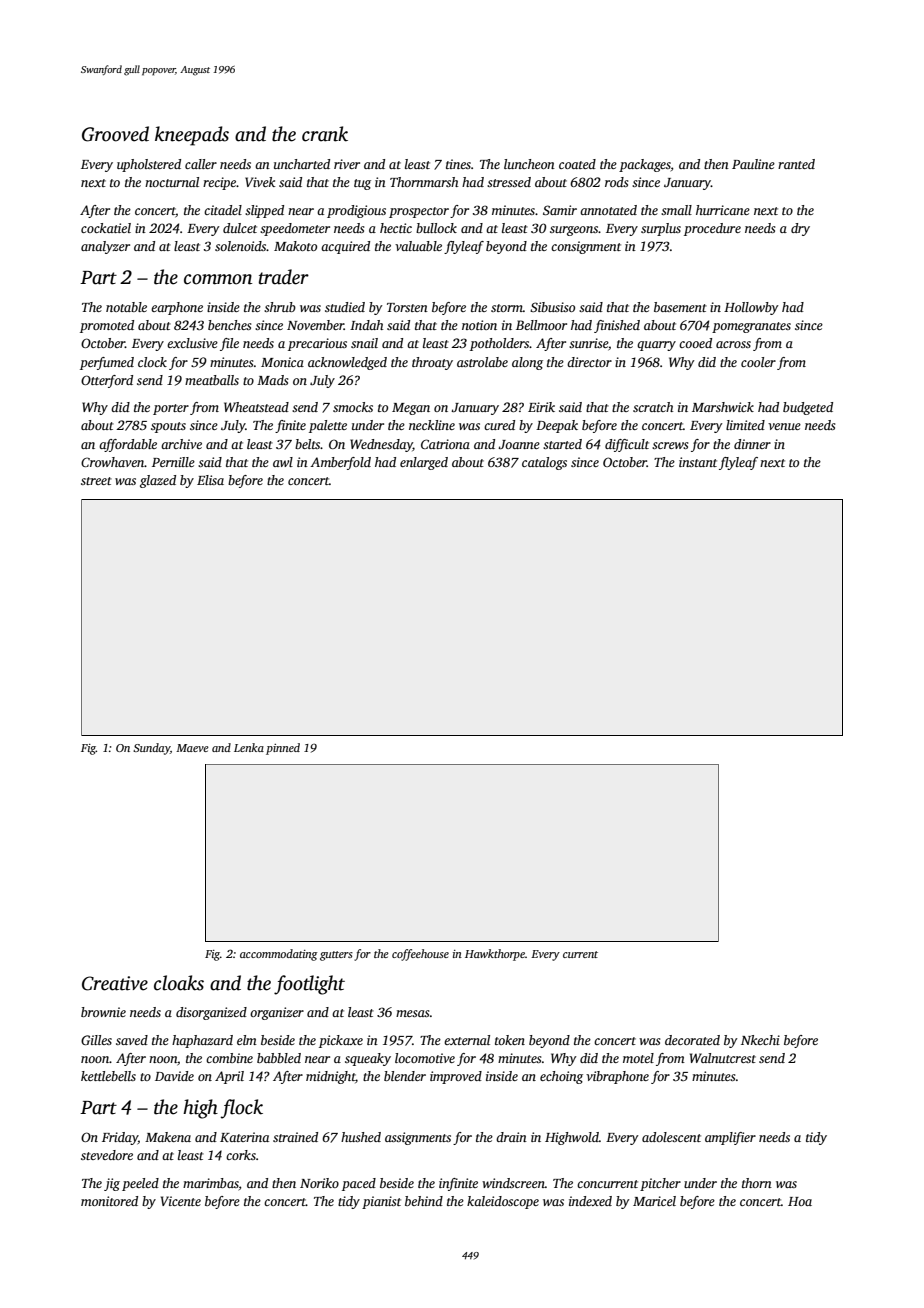  Describe the element at coordinates (760, 1040) in the screenshot. I see `Nkechi` at that location.
